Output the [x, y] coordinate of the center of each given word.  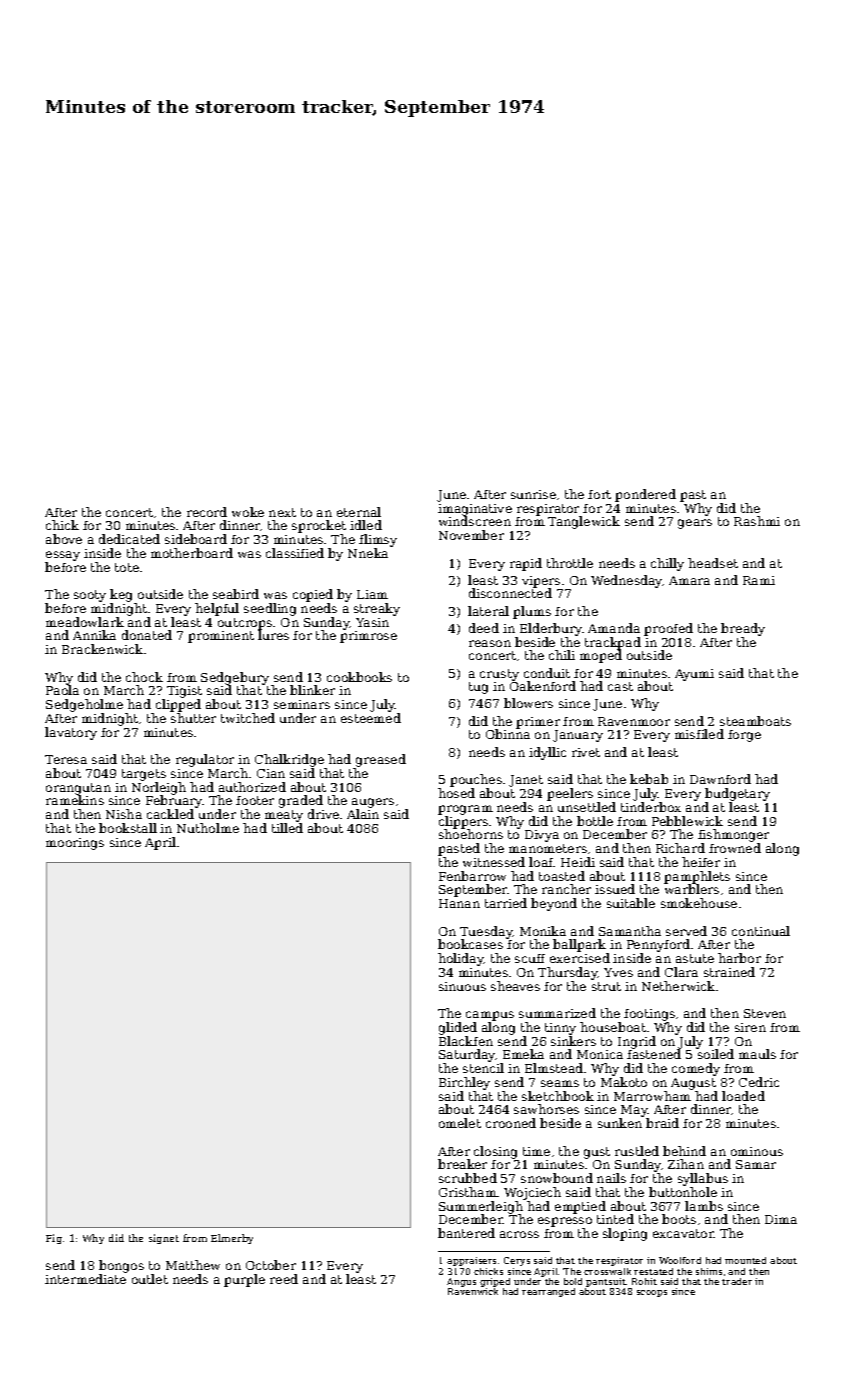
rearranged [548, 1292]
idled [366, 525]
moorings [75, 844]
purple [244, 1280]
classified [295, 553]
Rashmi [757, 521]
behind [684, 1151]
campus [490, 1016]
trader [737, 1281]
